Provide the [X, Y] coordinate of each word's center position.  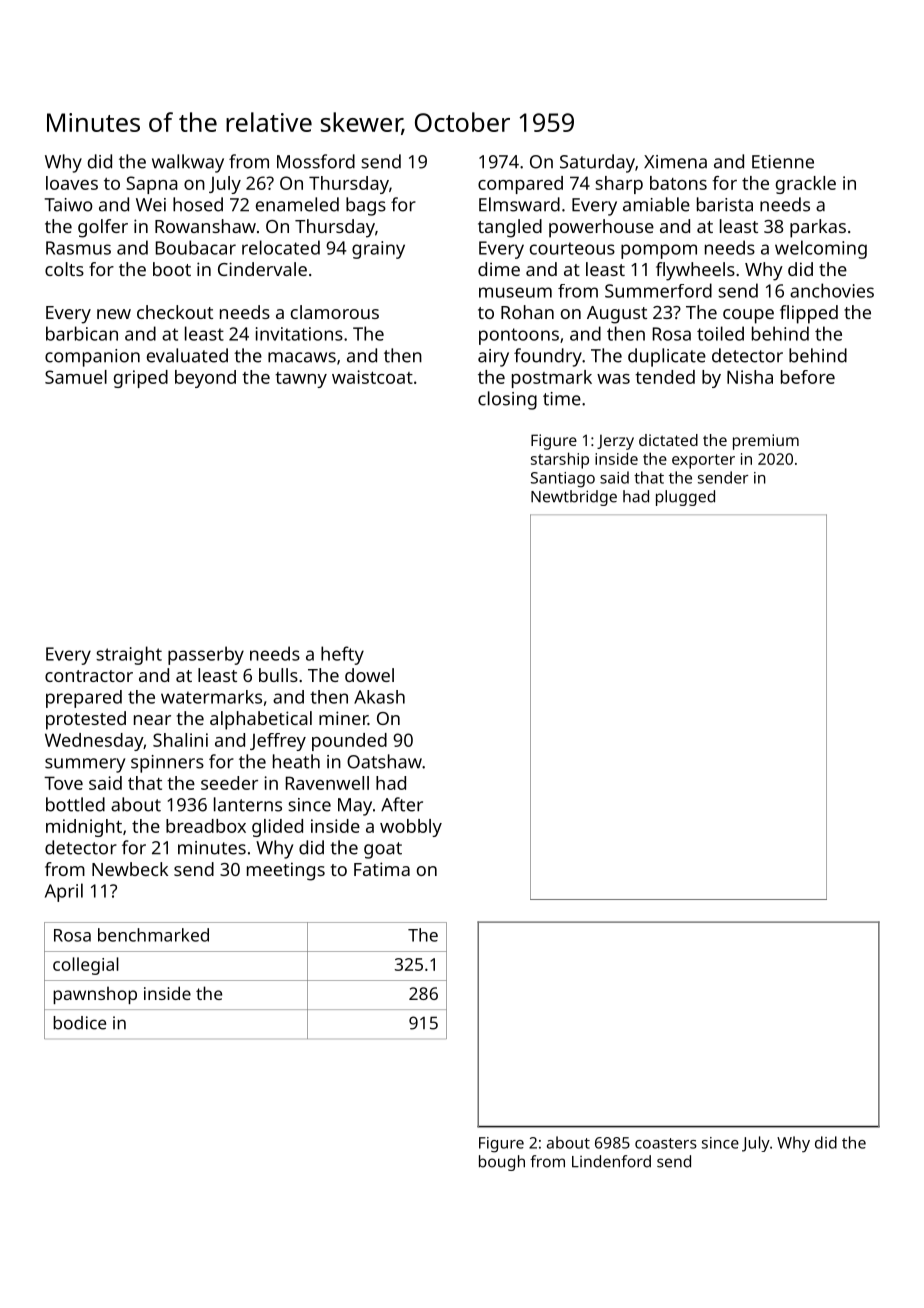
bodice [79, 1023]
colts [64, 269]
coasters [666, 1143]
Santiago [563, 480]
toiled [720, 333]
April [64, 892]
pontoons [519, 336]
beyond [205, 379]
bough [502, 1163]
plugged [685, 498]
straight [129, 655]
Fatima [382, 869]
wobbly [411, 828]
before [808, 377]
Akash [379, 697]
